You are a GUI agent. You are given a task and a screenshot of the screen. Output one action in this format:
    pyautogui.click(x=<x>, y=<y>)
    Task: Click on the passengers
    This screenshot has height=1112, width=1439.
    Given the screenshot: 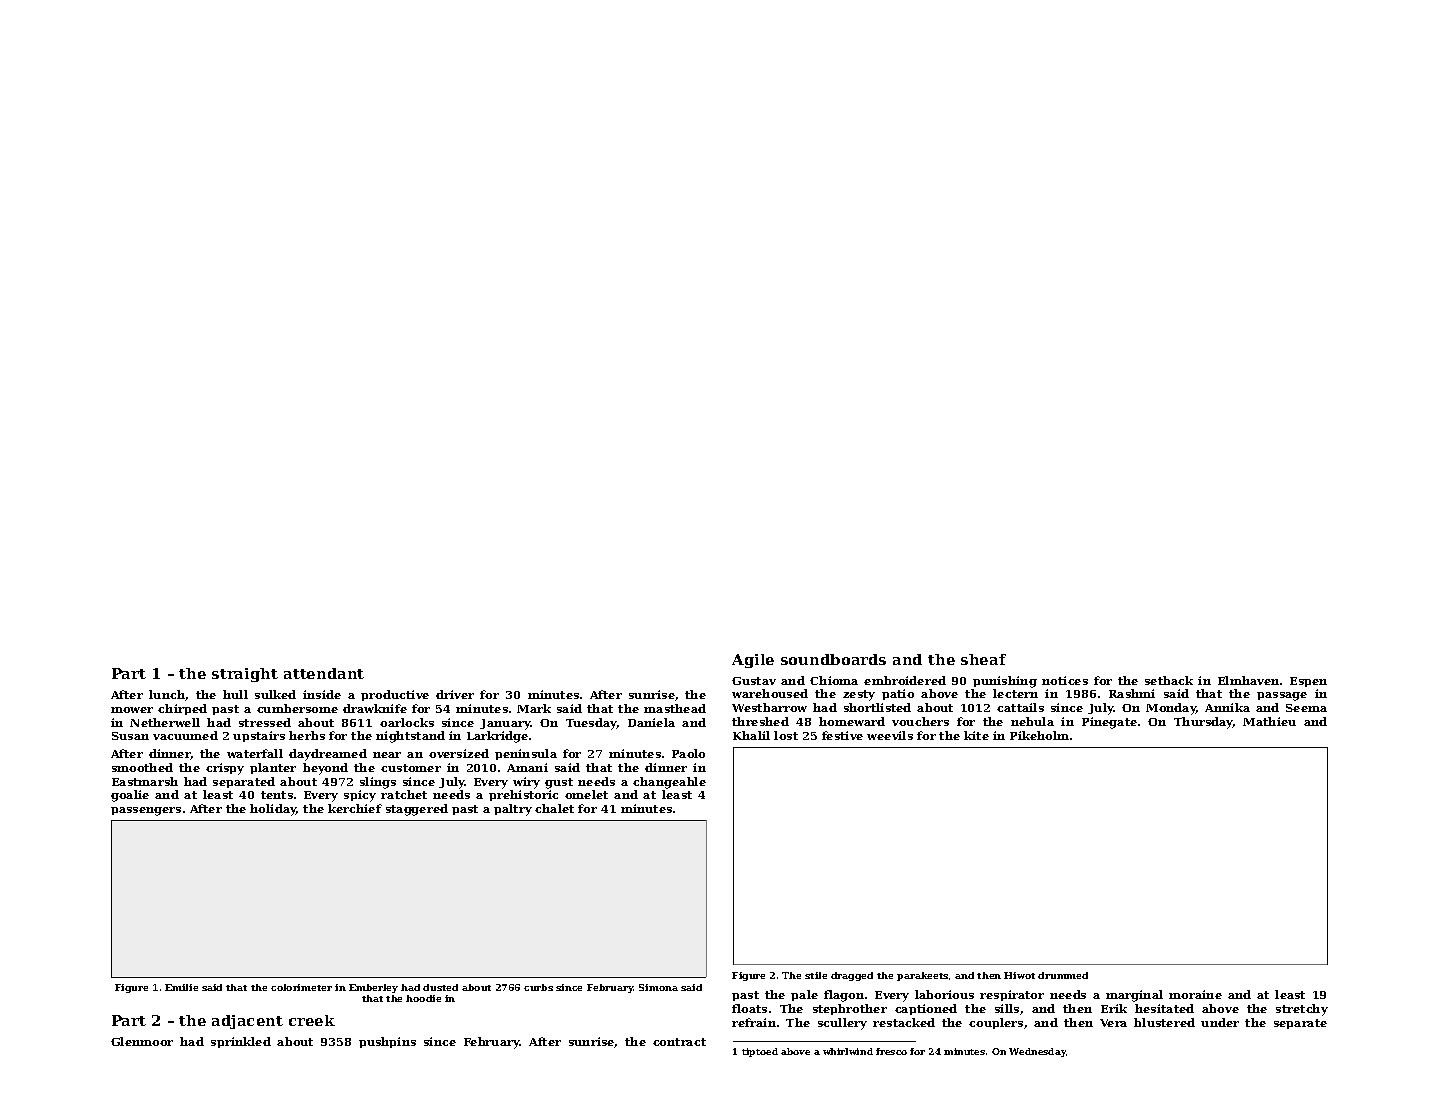 What is the action you would take?
    pyautogui.click(x=146, y=811)
